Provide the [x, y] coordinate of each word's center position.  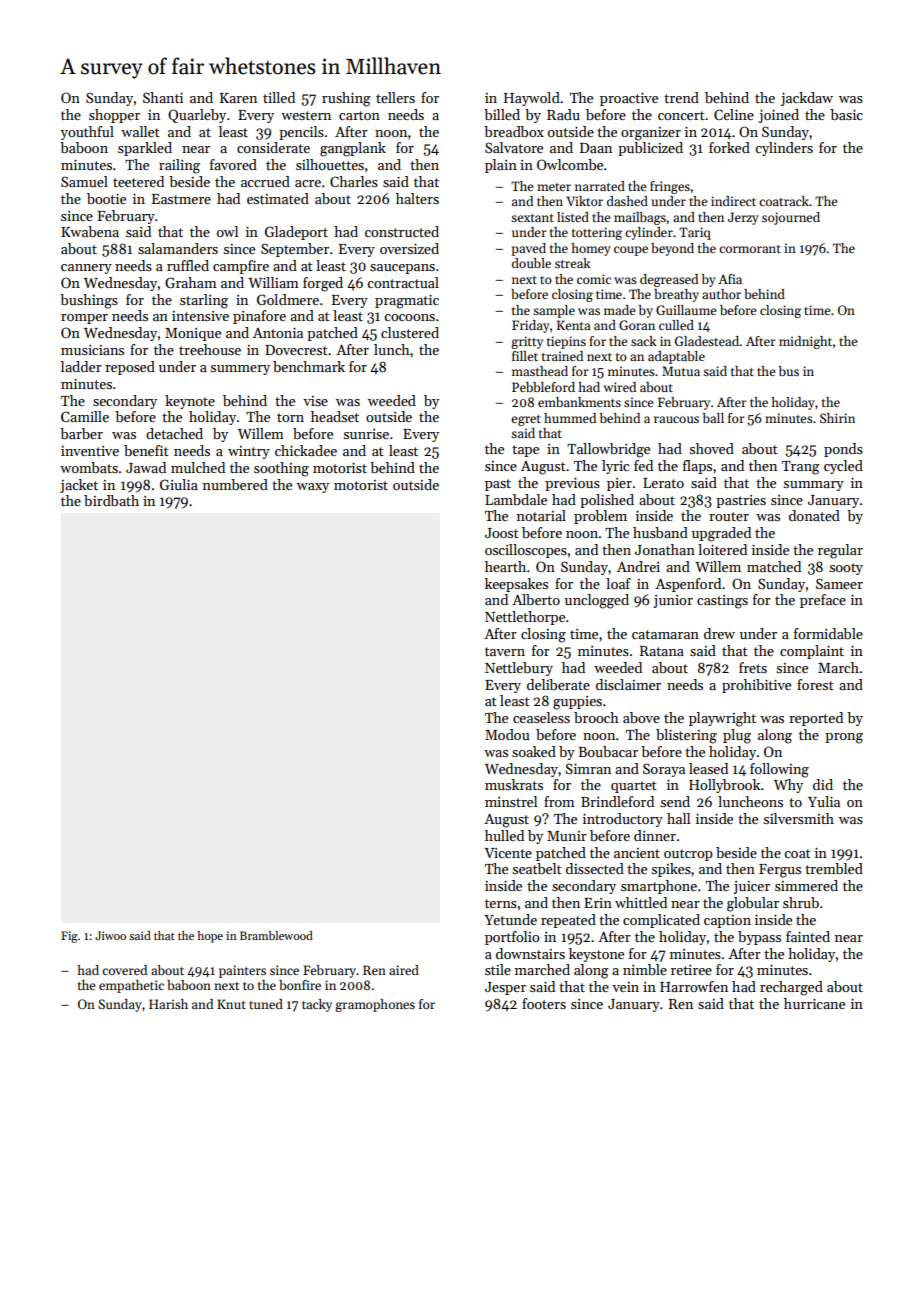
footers [544, 1003]
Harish [168, 1004]
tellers [395, 97]
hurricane [814, 1003]
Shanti [163, 97]
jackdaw [807, 99]
